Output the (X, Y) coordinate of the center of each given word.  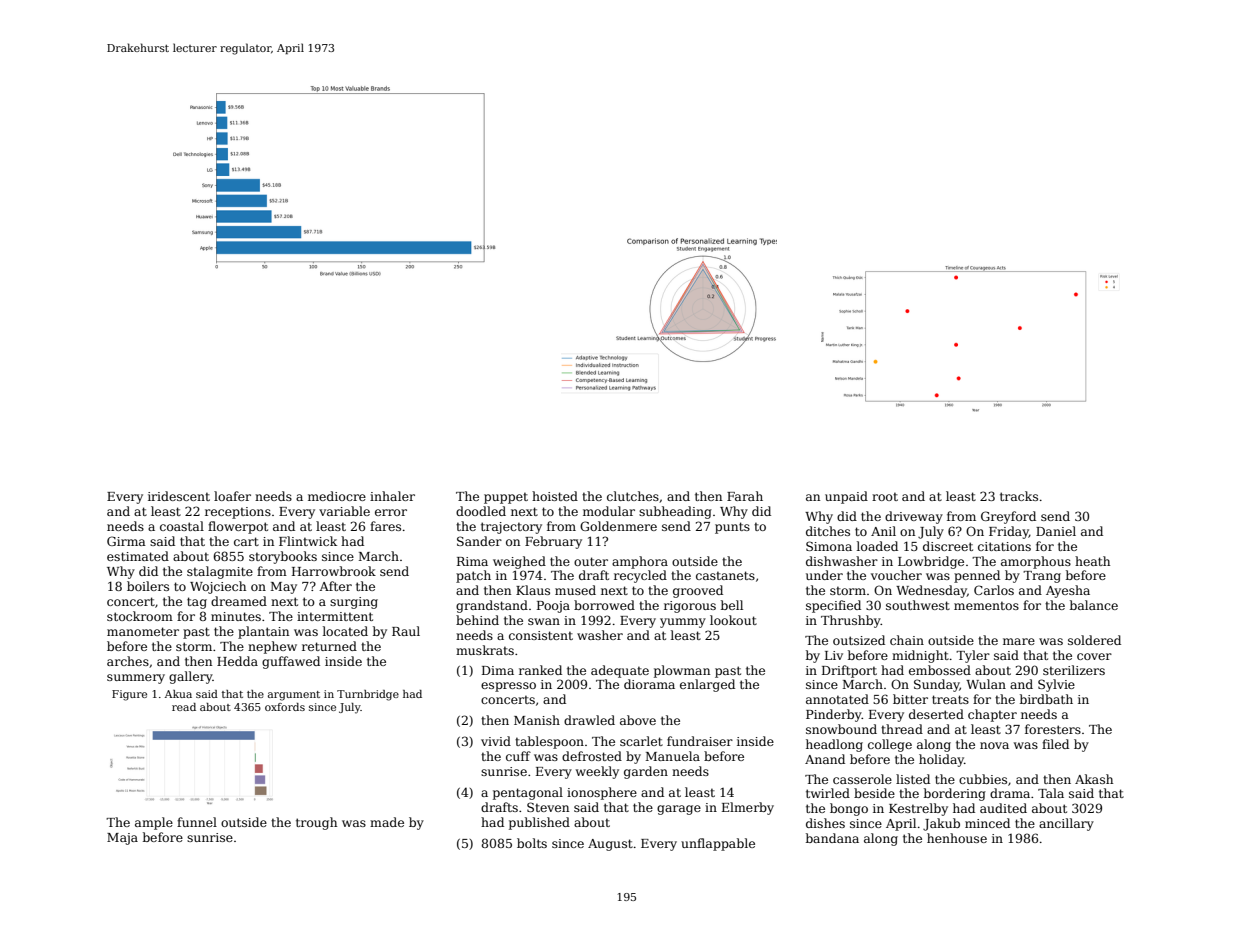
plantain (263, 632)
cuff (518, 756)
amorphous (1036, 562)
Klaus (533, 590)
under (824, 575)
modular (609, 511)
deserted (936, 714)
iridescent (179, 496)
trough (316, 823)
